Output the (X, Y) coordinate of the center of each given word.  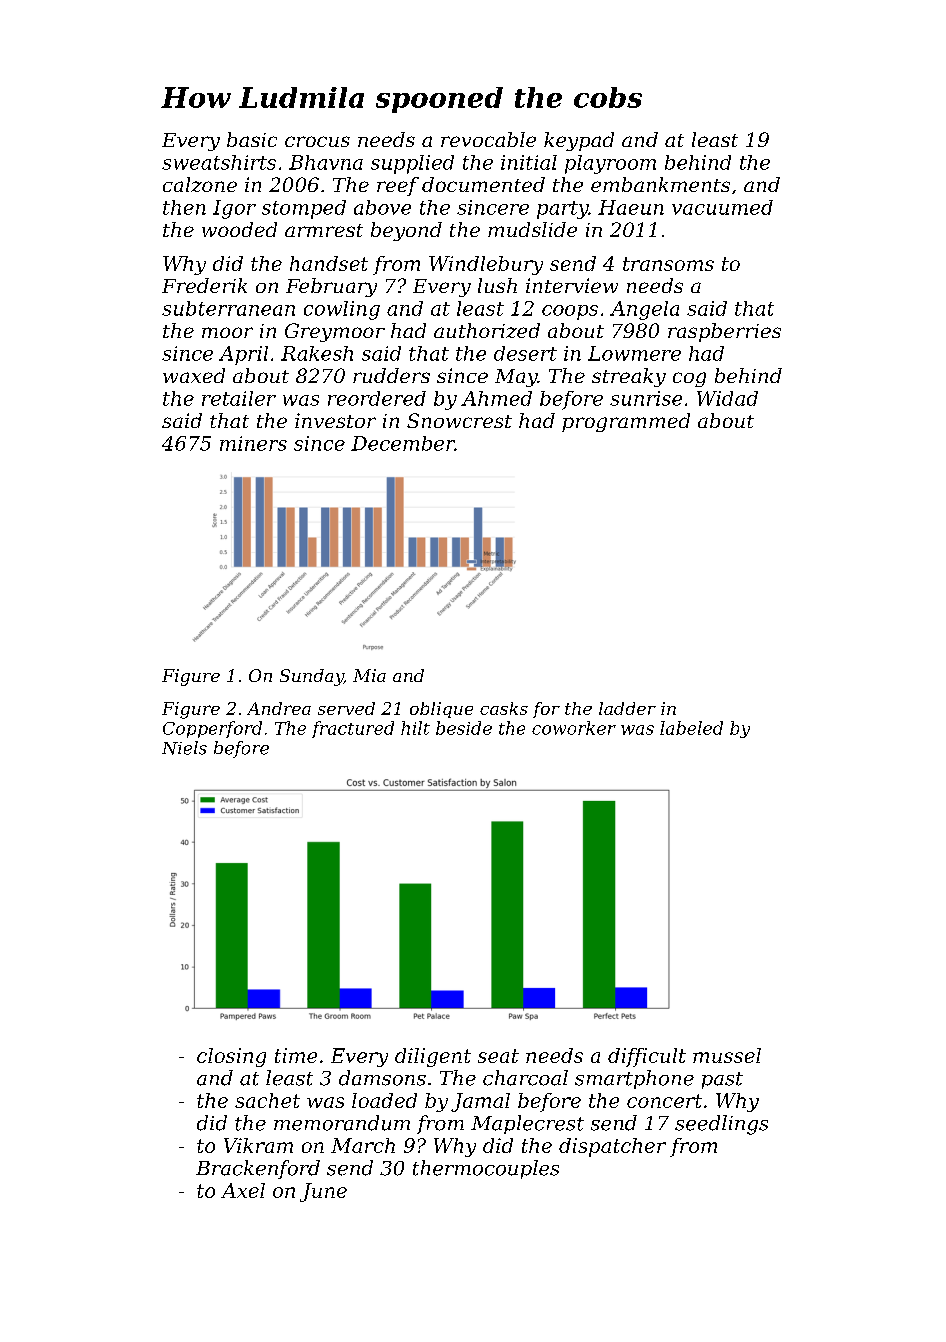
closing (231, 1057)
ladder (627, 708)
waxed (194, 375)
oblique (441, 710)
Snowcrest (459, 420)
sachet (267, 1100)
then (184, 207)
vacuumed (722, 207)
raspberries (724, 332)
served (346, 708)
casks (504, 708)
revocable (488, 139)
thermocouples (486, 1169)
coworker (574, 728)
